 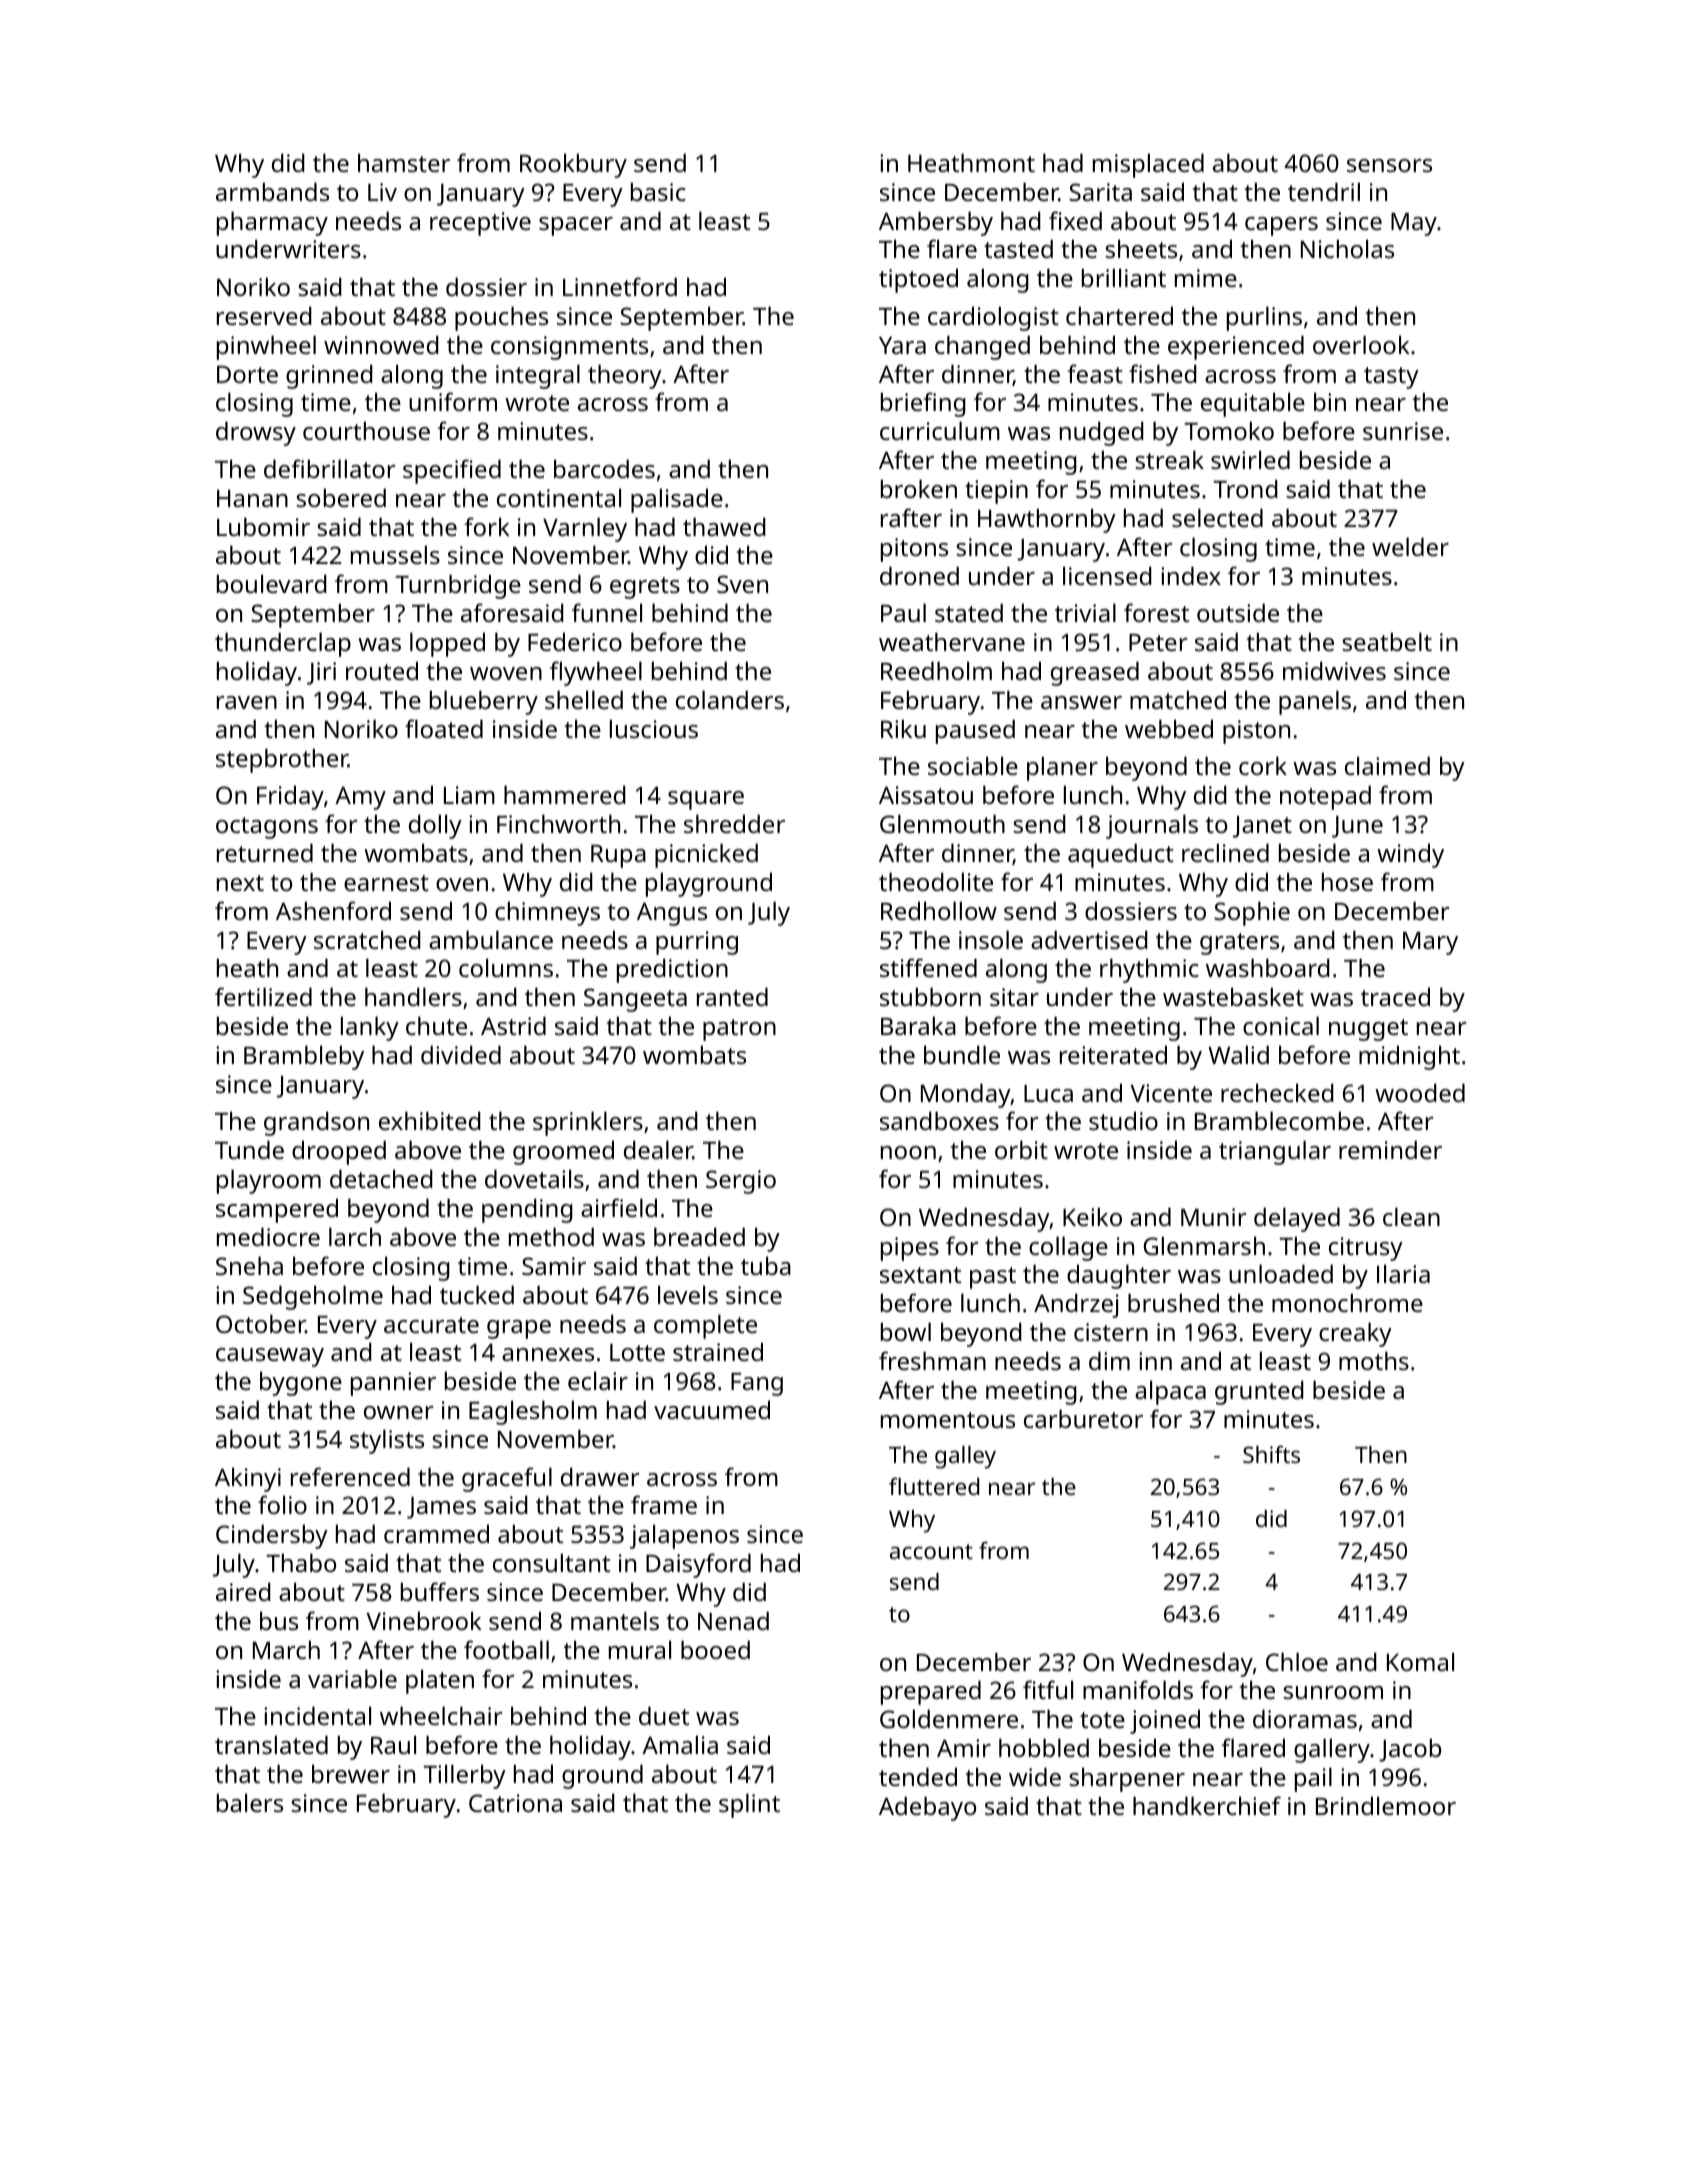 What do you see at coordinates (936, 223) in the screenshot?
I see `Ambersby` at bounding box center [936, 223].
